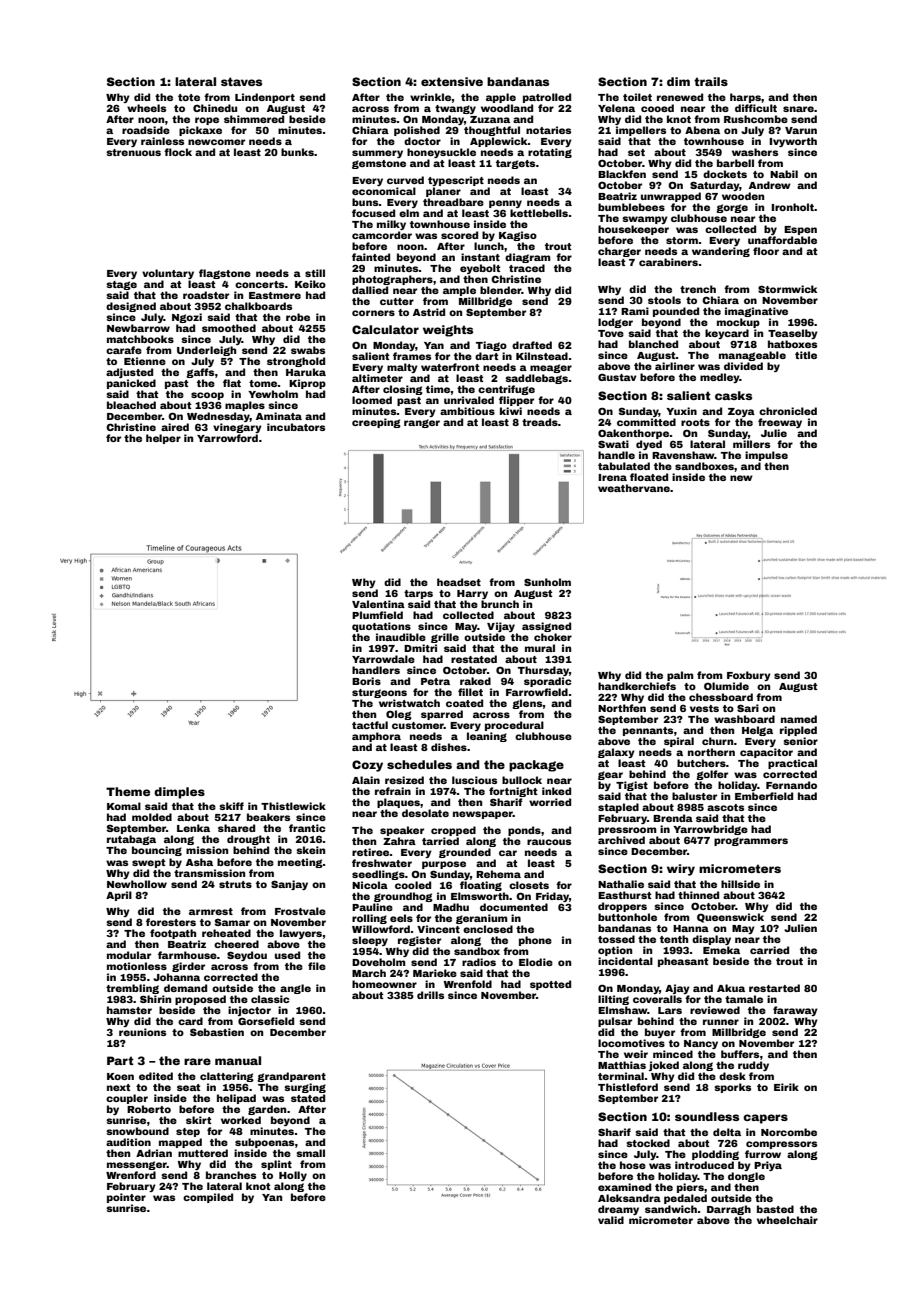 This screenshot has height=1308, width=924. What do you see at coordinates (792, 764) in the screenshot?
I see `practical` at bounding box center [792, 764].
